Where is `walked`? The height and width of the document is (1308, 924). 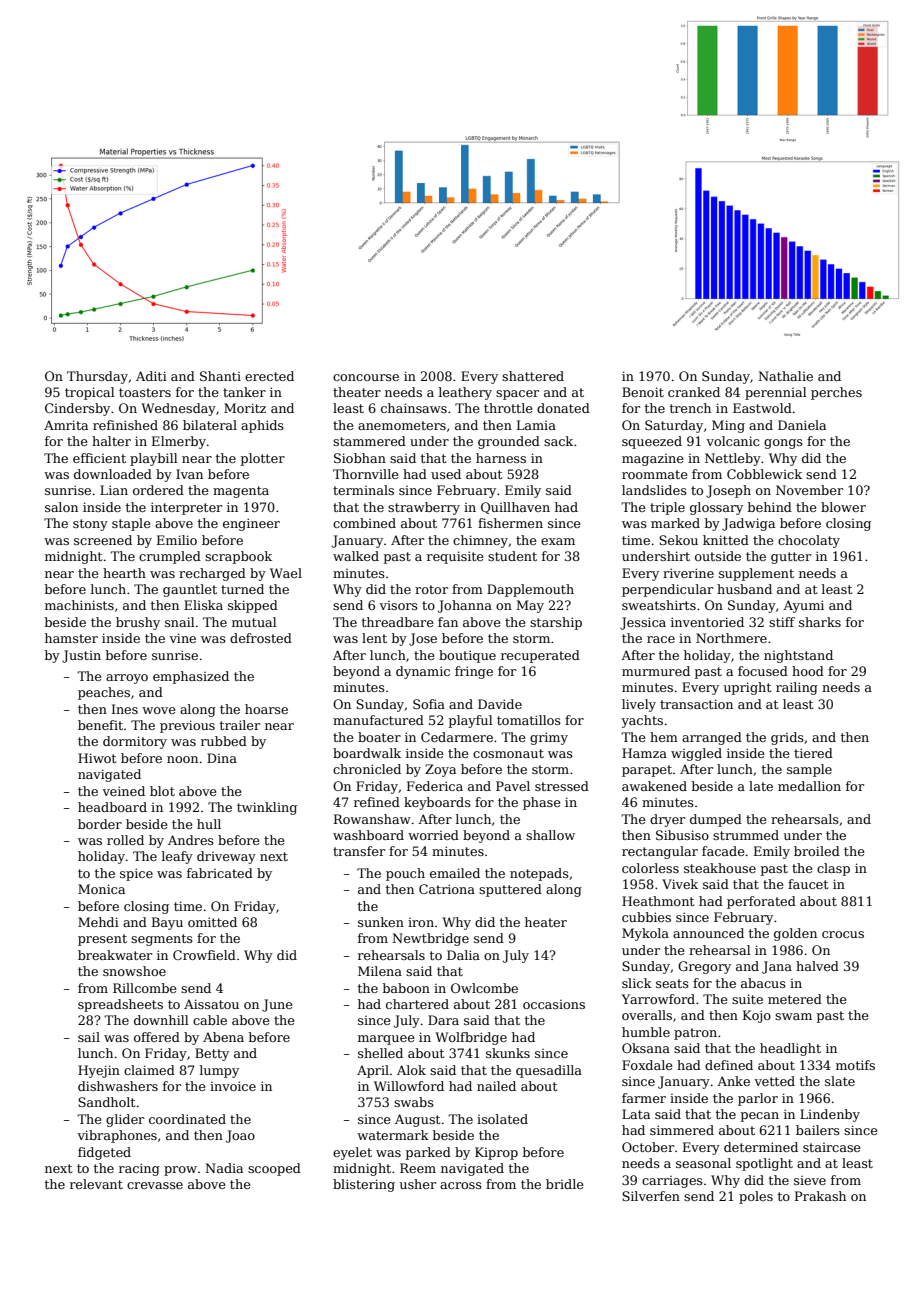 walked is located at coordinates (356, 556).
